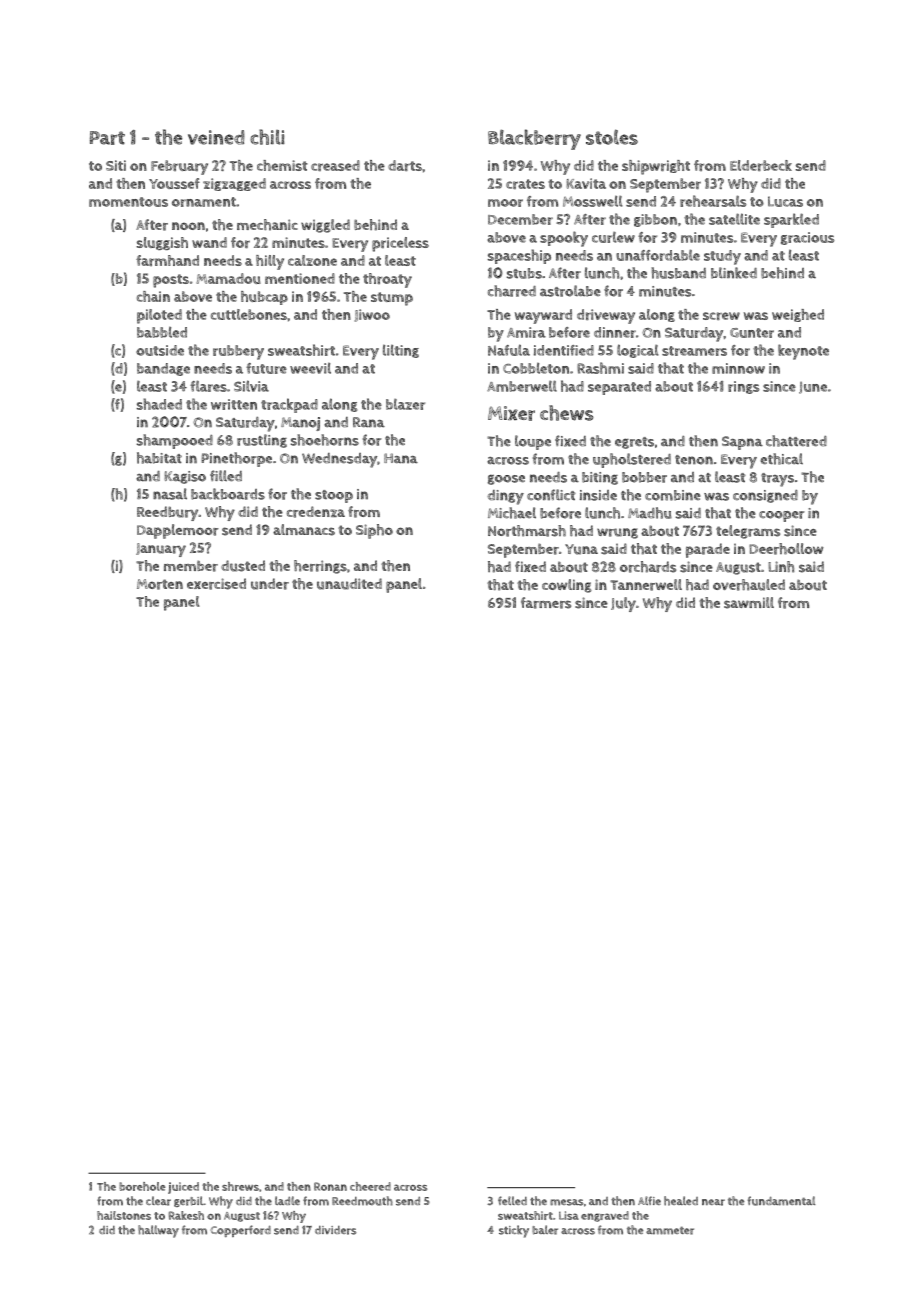 The image size is (924, 1314). What do you see at coordinates (370, 1186) in the screenshot?
I see `cheered` at bounding box center [370, 1186].
